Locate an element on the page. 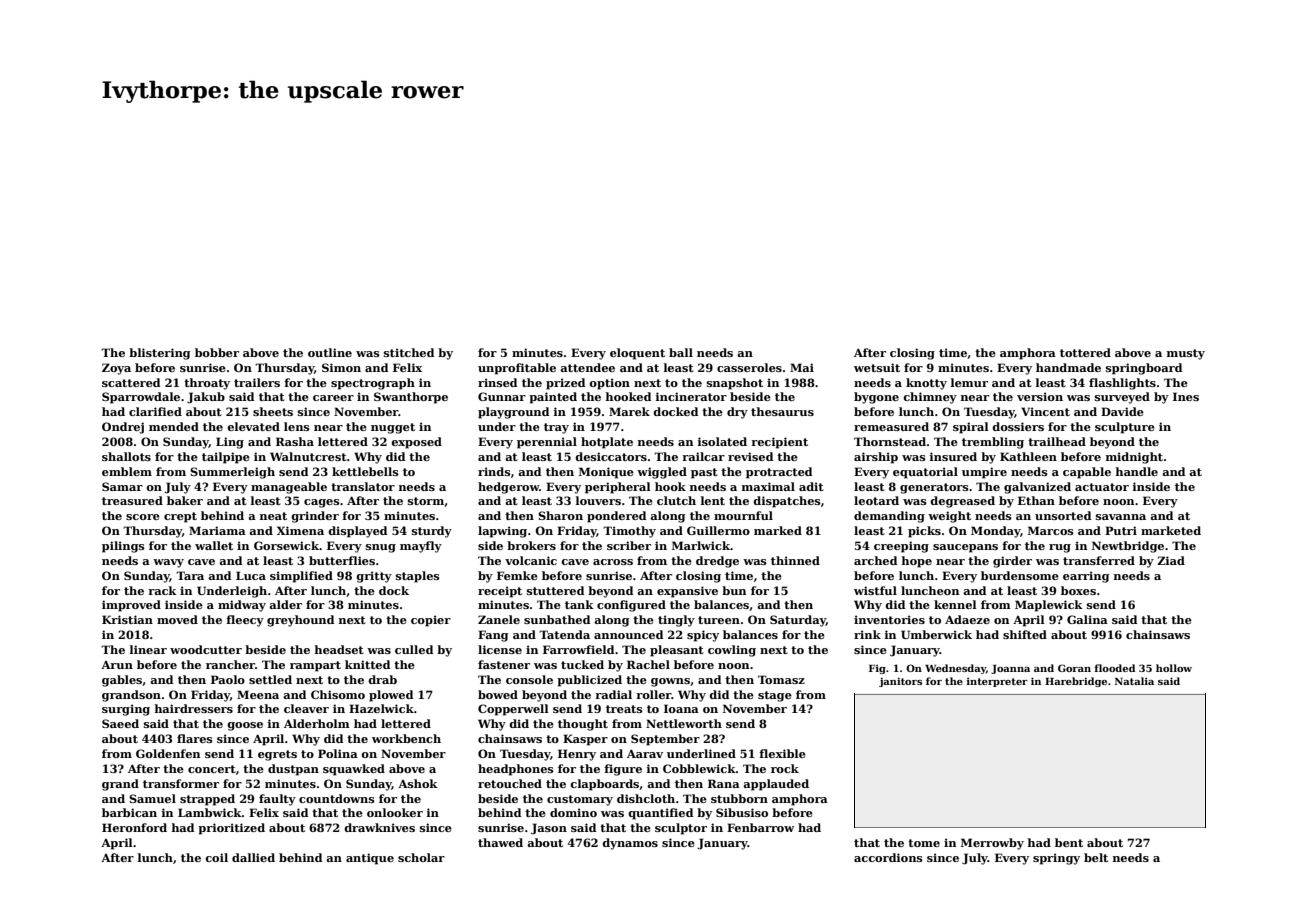 The image size is (1308, 924). dynamos is located at coordinates (630, 844).
